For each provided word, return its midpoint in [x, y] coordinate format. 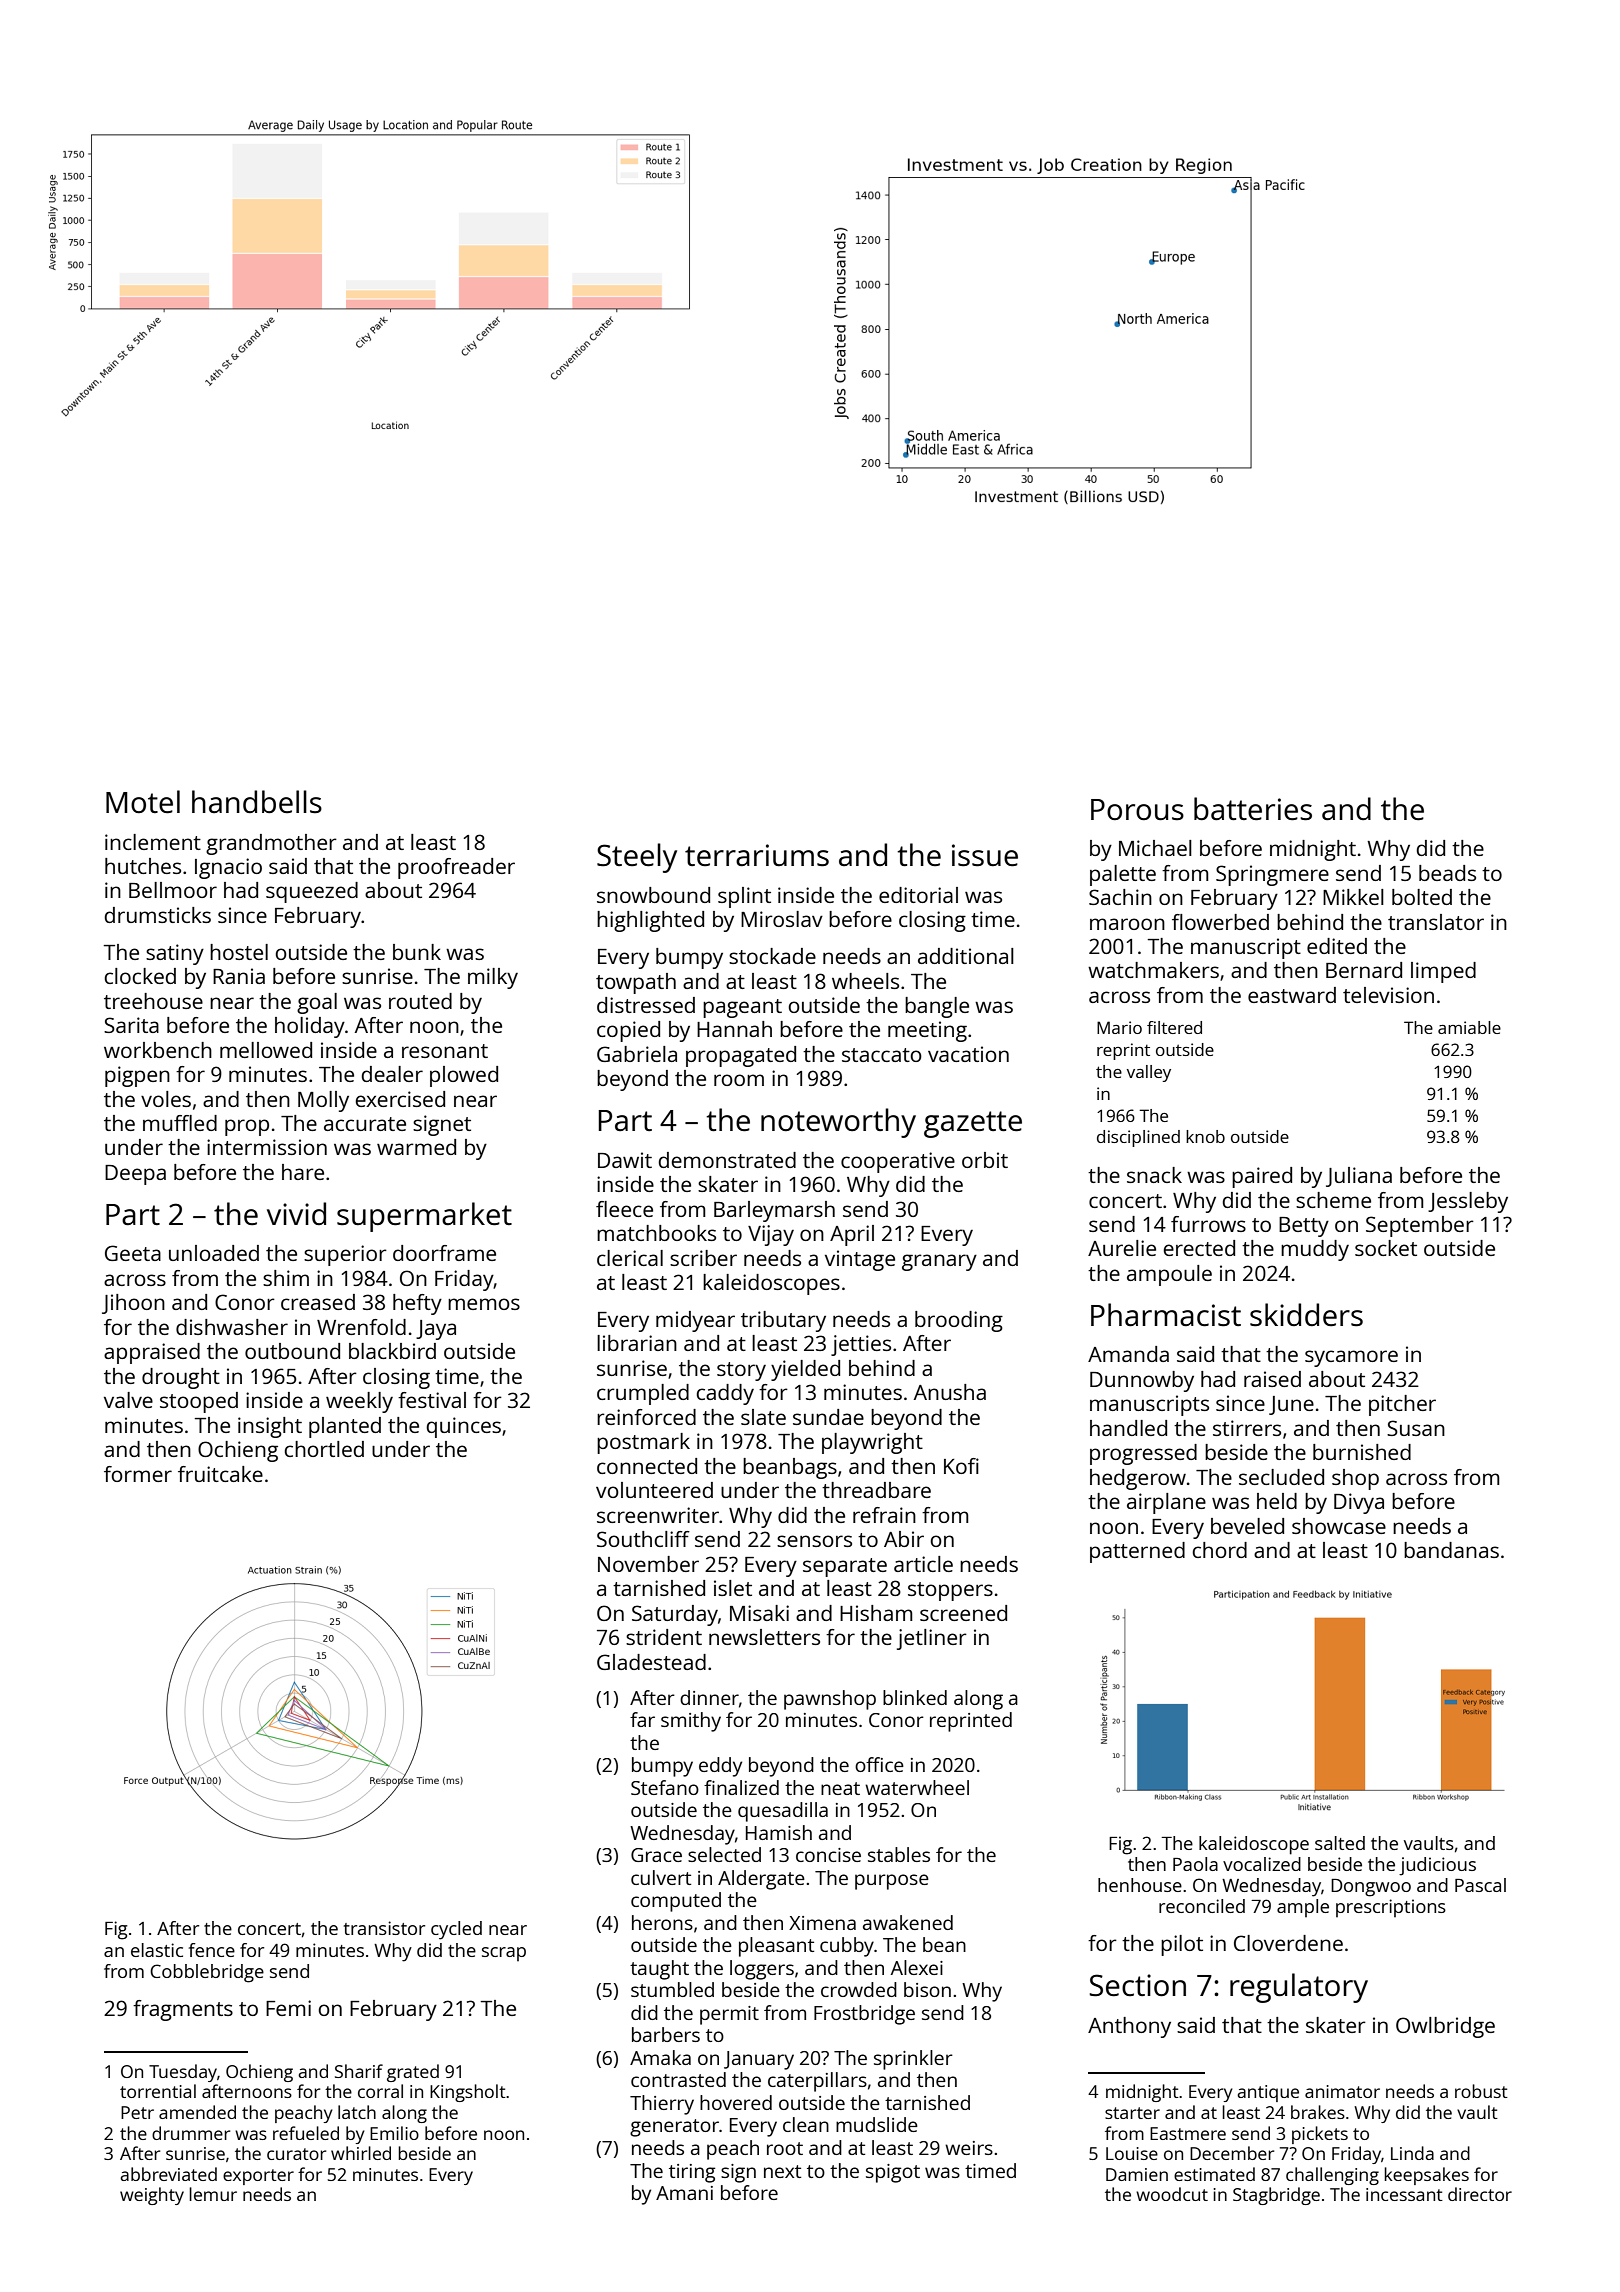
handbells [257, 801]
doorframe [444, 1253]
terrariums [757, 855]
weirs [969, 2148]
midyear [695, 1321]
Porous [1137, 809]
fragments [183, 2010]
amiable [1469, 1027]
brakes [1318, 2112]
